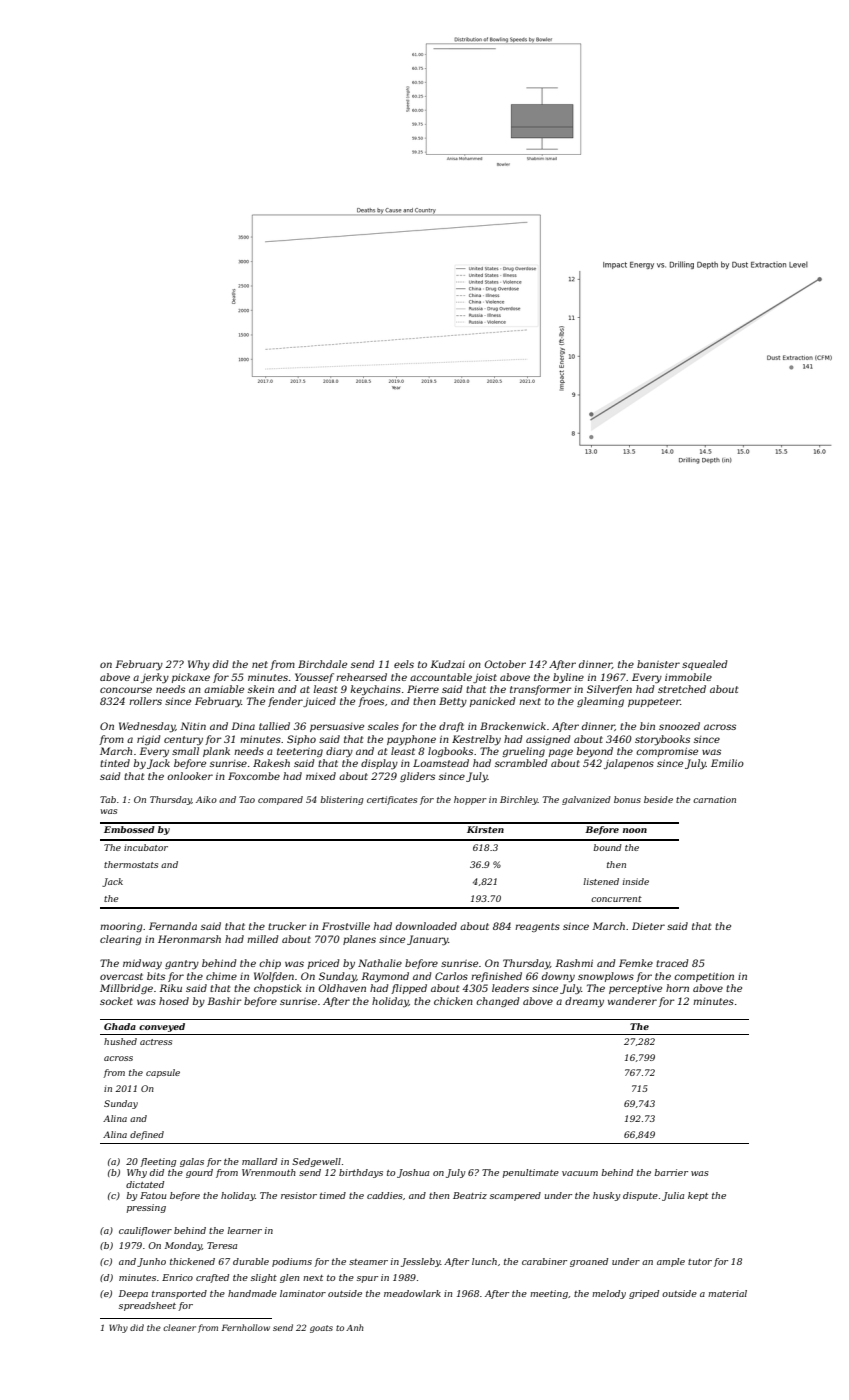 The height and width of the screenshot is (1400, 849). I want to click on barrier, so click(671, 1172).
